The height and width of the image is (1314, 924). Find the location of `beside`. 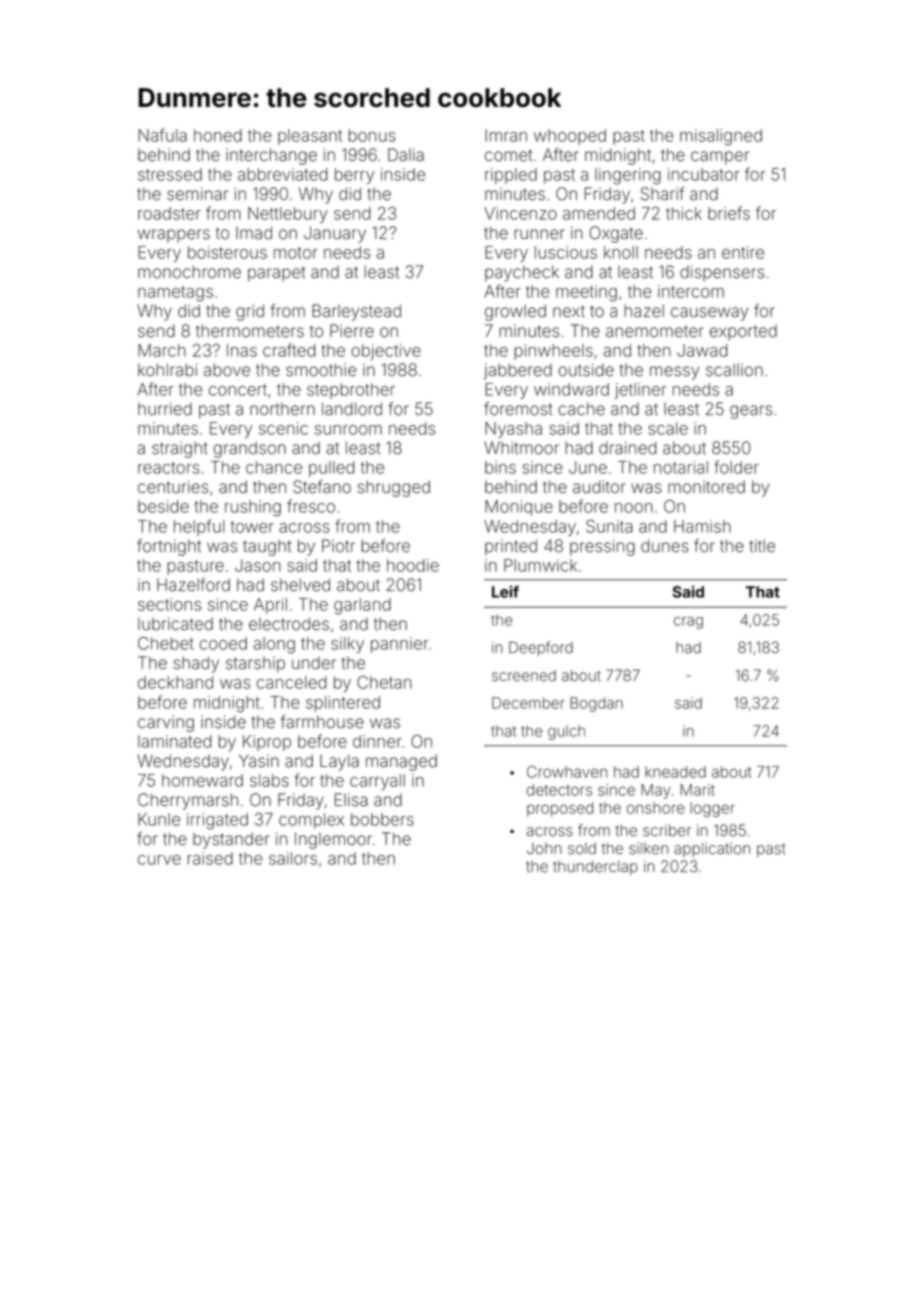

beside is located at coordinates (163, 506).
